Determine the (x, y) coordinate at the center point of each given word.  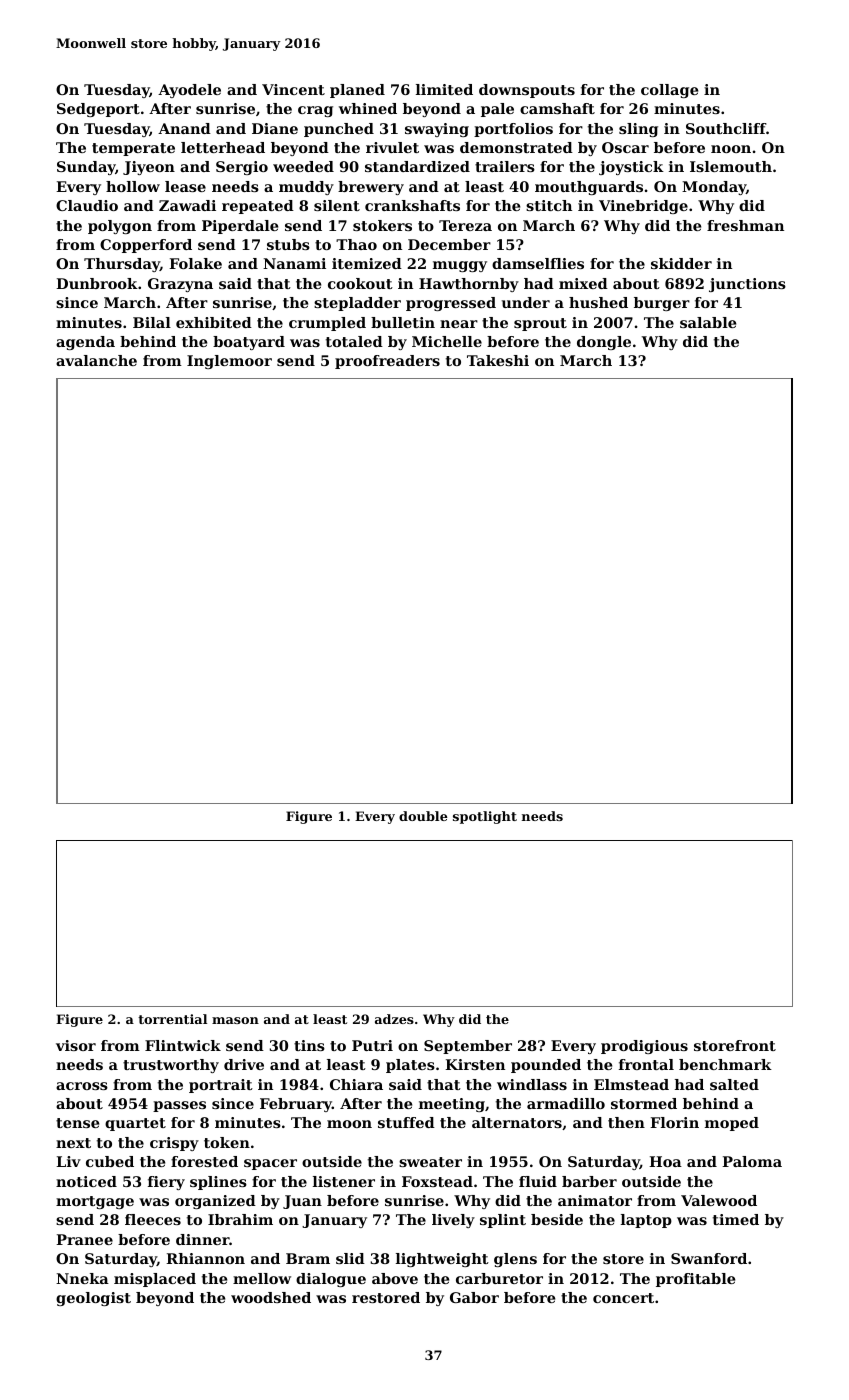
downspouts (527, 91)
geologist (93, 1299)
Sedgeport (98, 110)
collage (669, 91)
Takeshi (498, 360)
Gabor (474, 1297)
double (423, 816)
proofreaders (387, 362)
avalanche (96, 360)
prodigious (644, 1047)
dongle (604, 343)
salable (708, 322)
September (468, 1047)
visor (76, 1045)
